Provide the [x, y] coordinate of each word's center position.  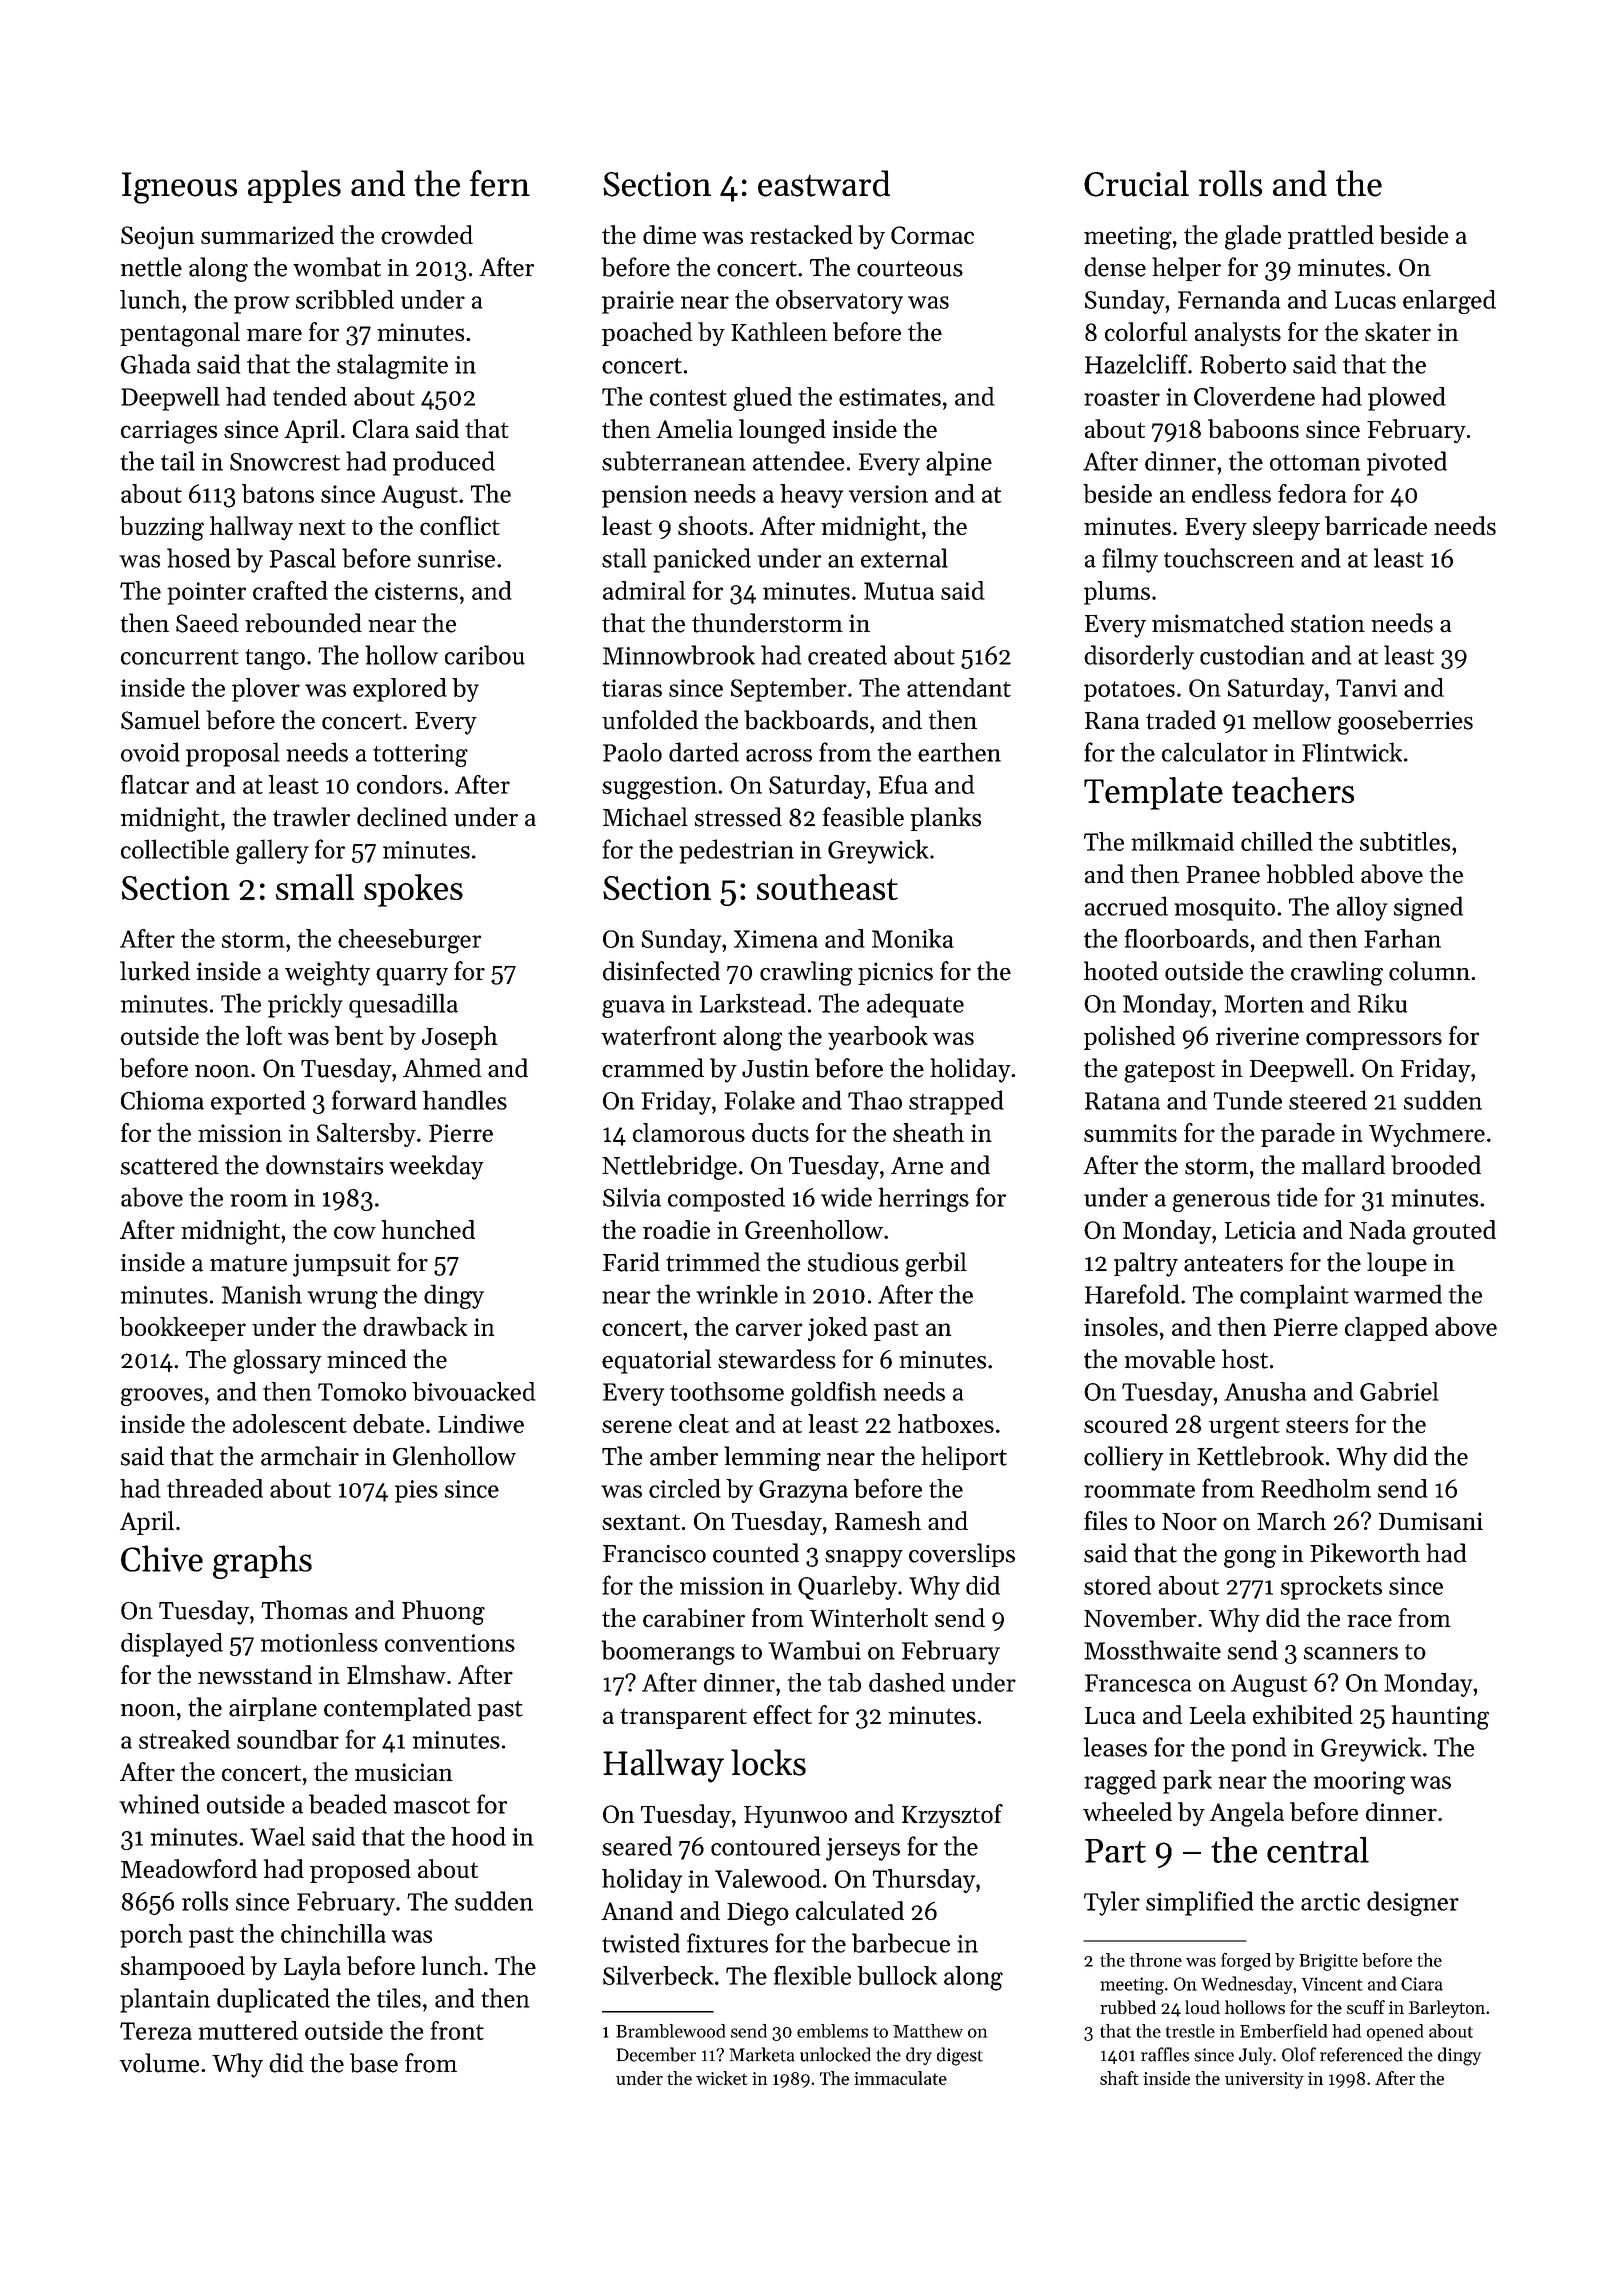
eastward [824, 183]
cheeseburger [409, 941]
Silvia [632, 1197]
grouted [1454, 1232]
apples [294, 186]
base [374, 2063]
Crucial [1136, 183]
